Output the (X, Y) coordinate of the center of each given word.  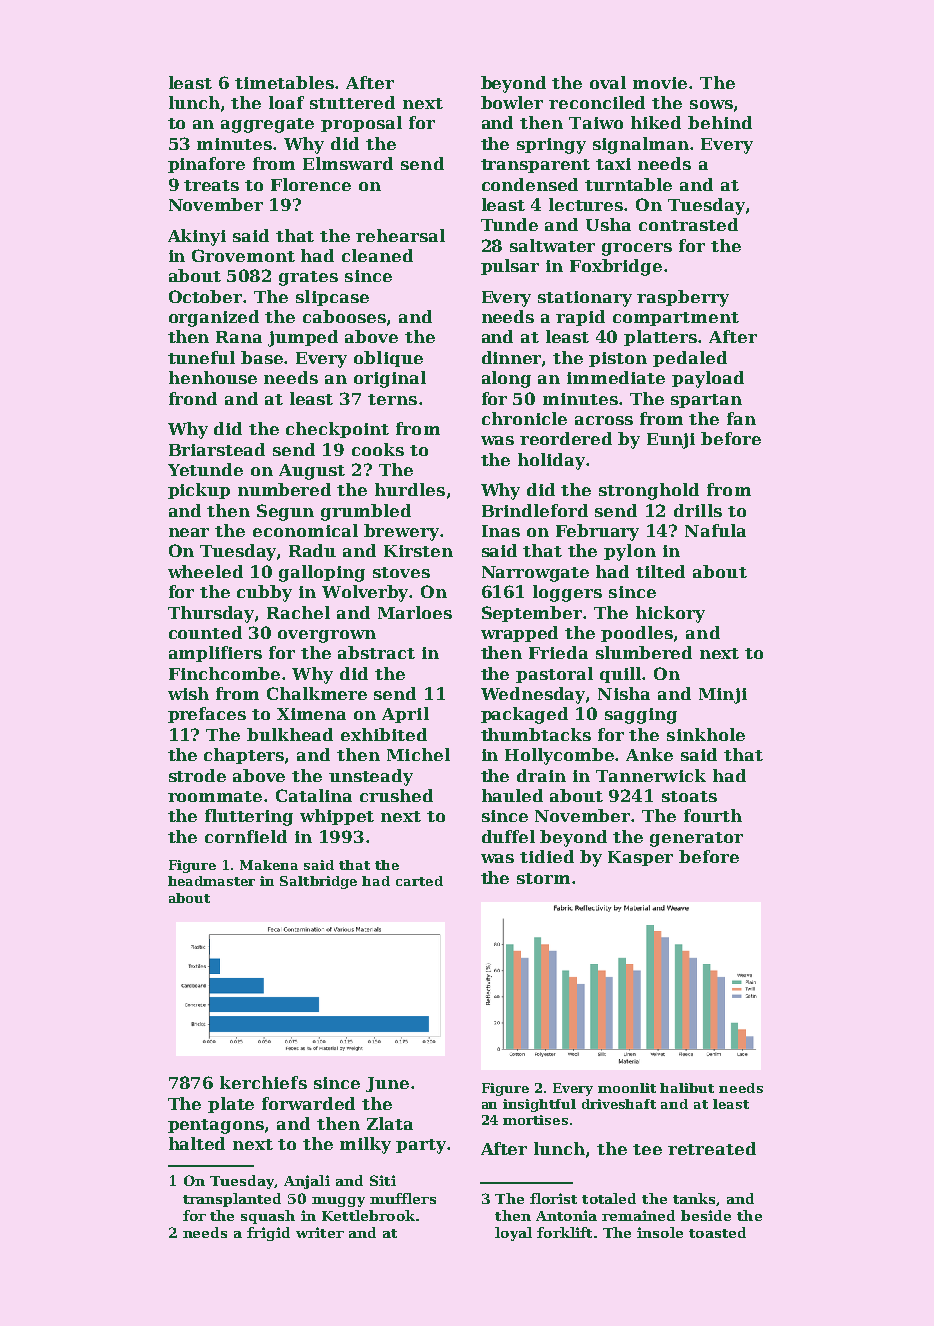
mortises (535, 1120)
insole (660, 1232)
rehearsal (400, 235)
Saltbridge (318, 882)
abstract (376, 652)
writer (320, 1232)
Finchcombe (224, 673)
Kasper (640, 858)
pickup (199, 491)
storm (543, 878)
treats (211, 185)
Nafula (715, 530)
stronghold (649, 491)
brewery (401, 532)
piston (618, 359)
